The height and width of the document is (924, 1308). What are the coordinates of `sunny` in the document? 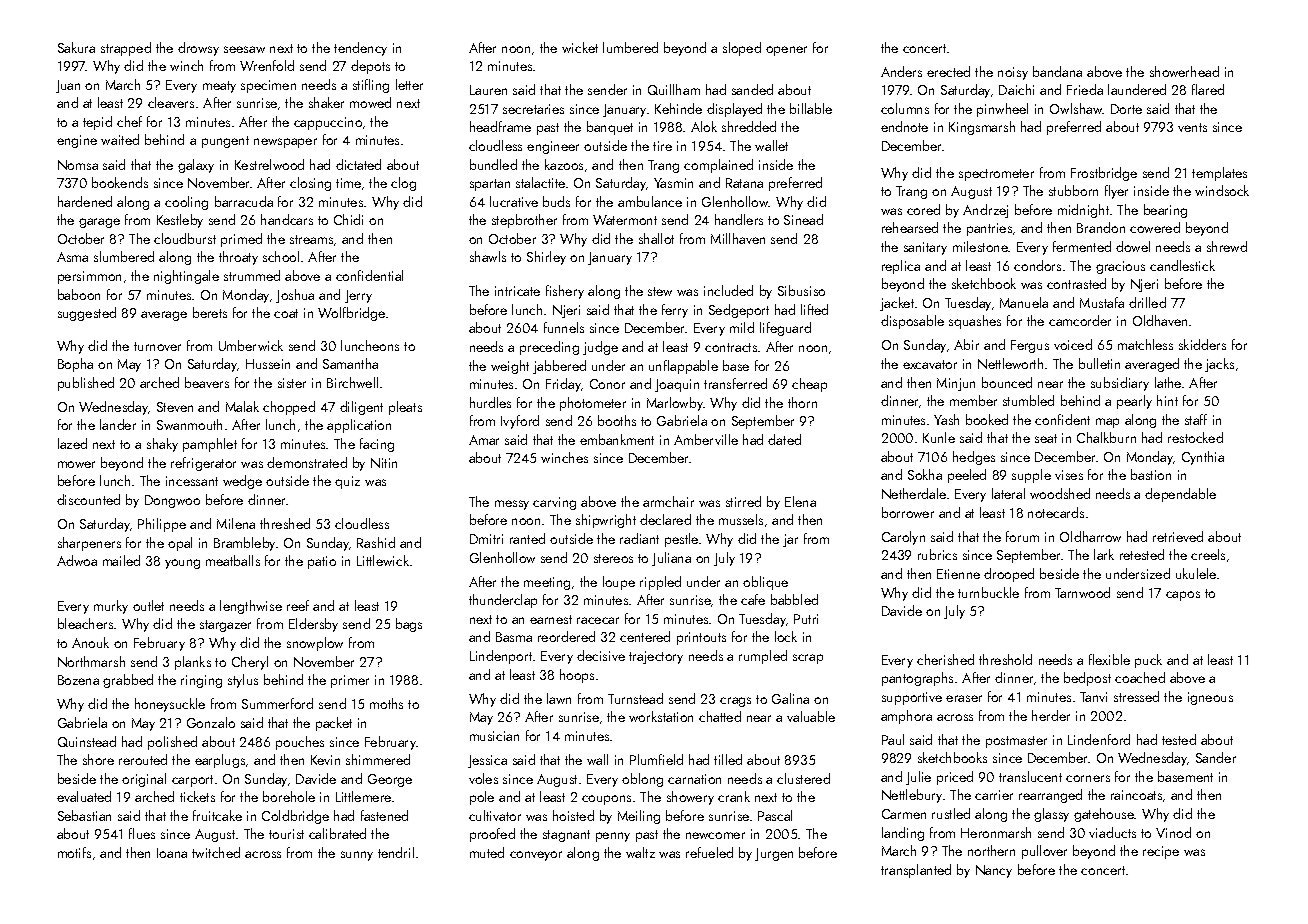 It's located at (357, 856).
